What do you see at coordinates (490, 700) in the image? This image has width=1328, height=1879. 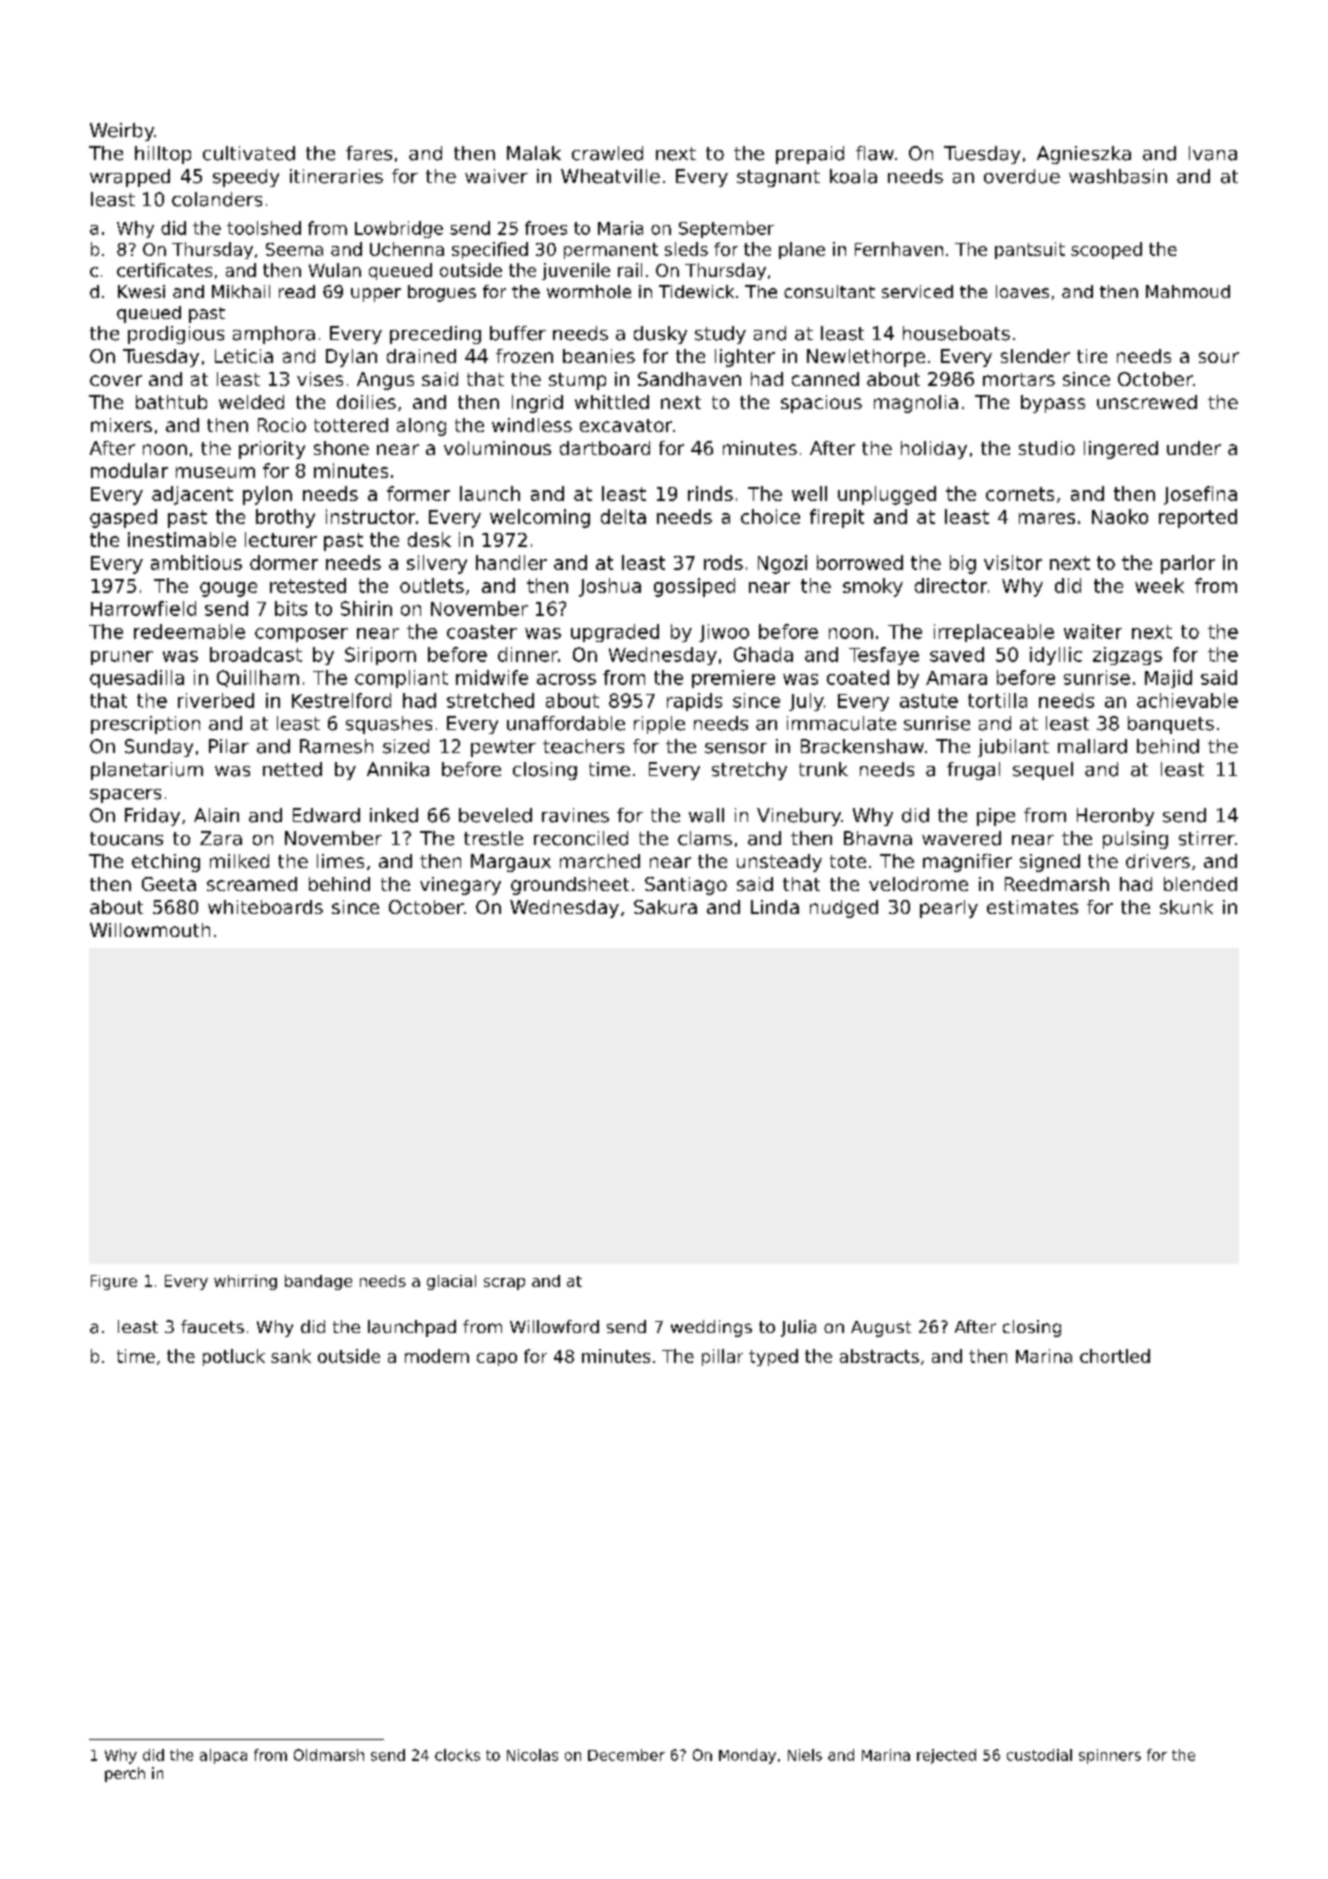 I see `stretched` at bounding box center [490, 700].
